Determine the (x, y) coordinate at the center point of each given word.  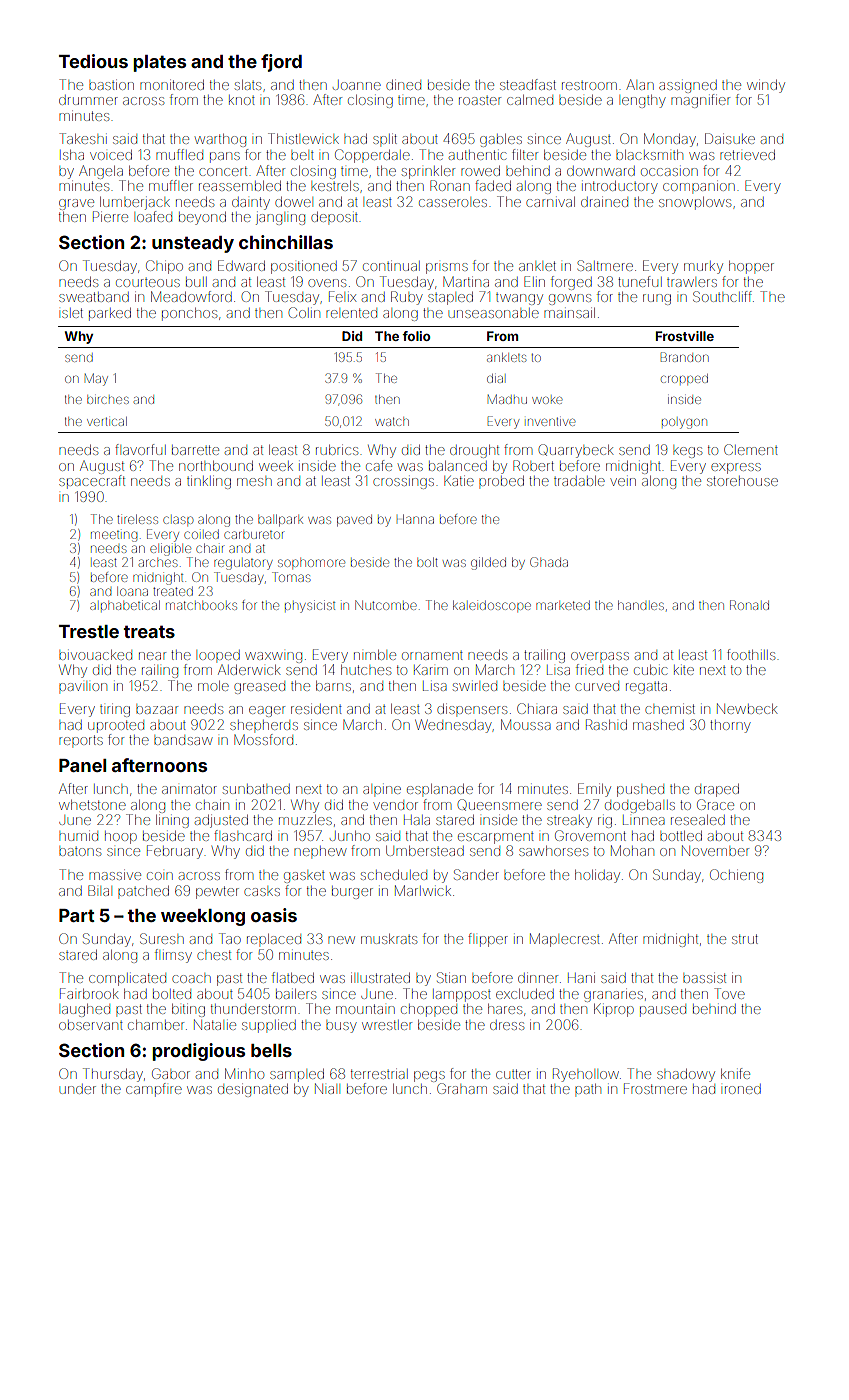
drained (604, 202)
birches (108, 400)
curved (597, 687)
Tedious (93, 61)
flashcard (243, 835)
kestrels (335, 186)
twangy (519, 299)
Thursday (113, 1075)
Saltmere (605, 265)
